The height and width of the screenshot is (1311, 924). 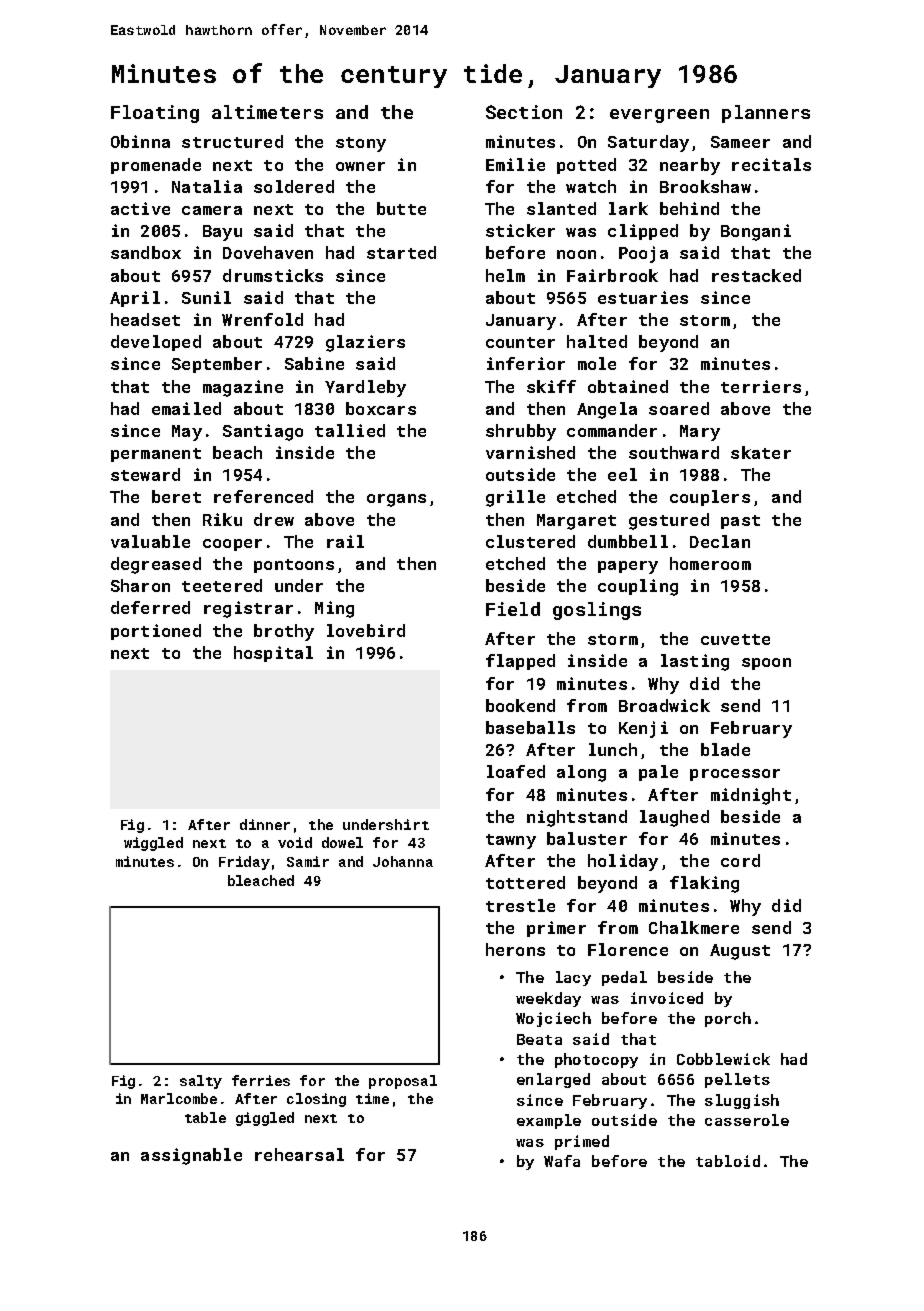 I want to click on flaking, so click(x=704, y=884).
